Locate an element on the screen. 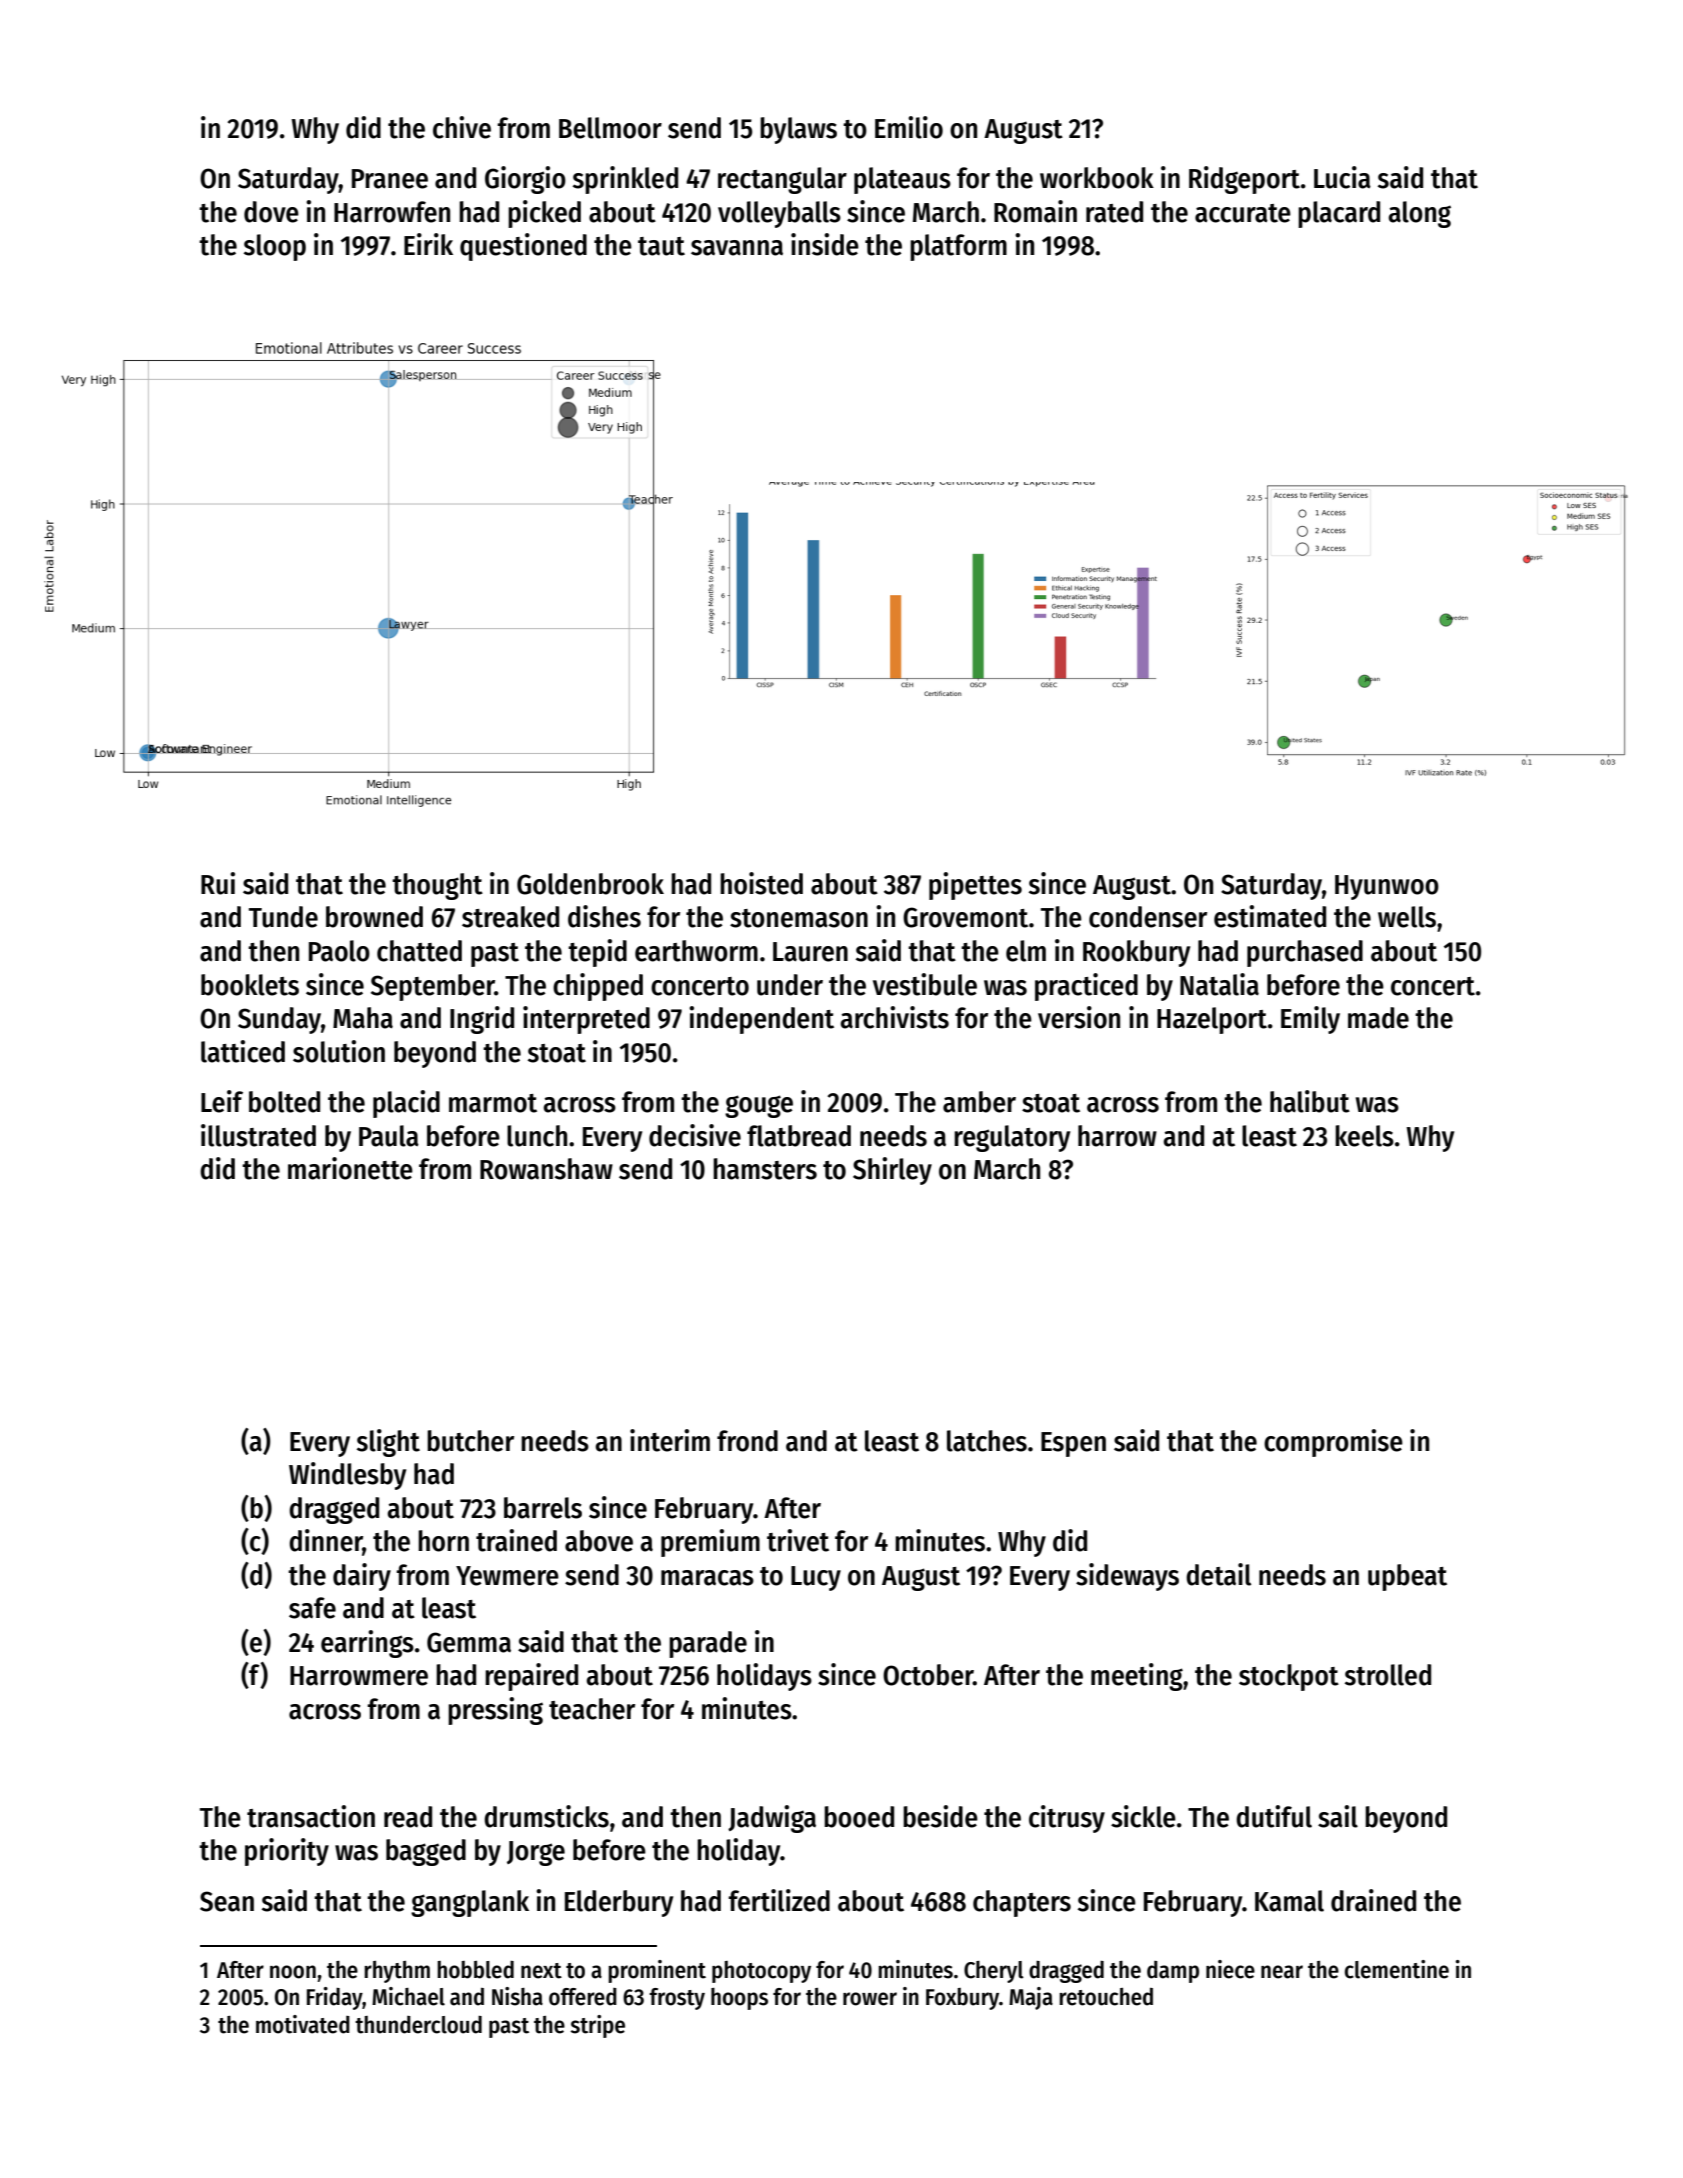  strolled is located at coordinates (1388, 1675).
